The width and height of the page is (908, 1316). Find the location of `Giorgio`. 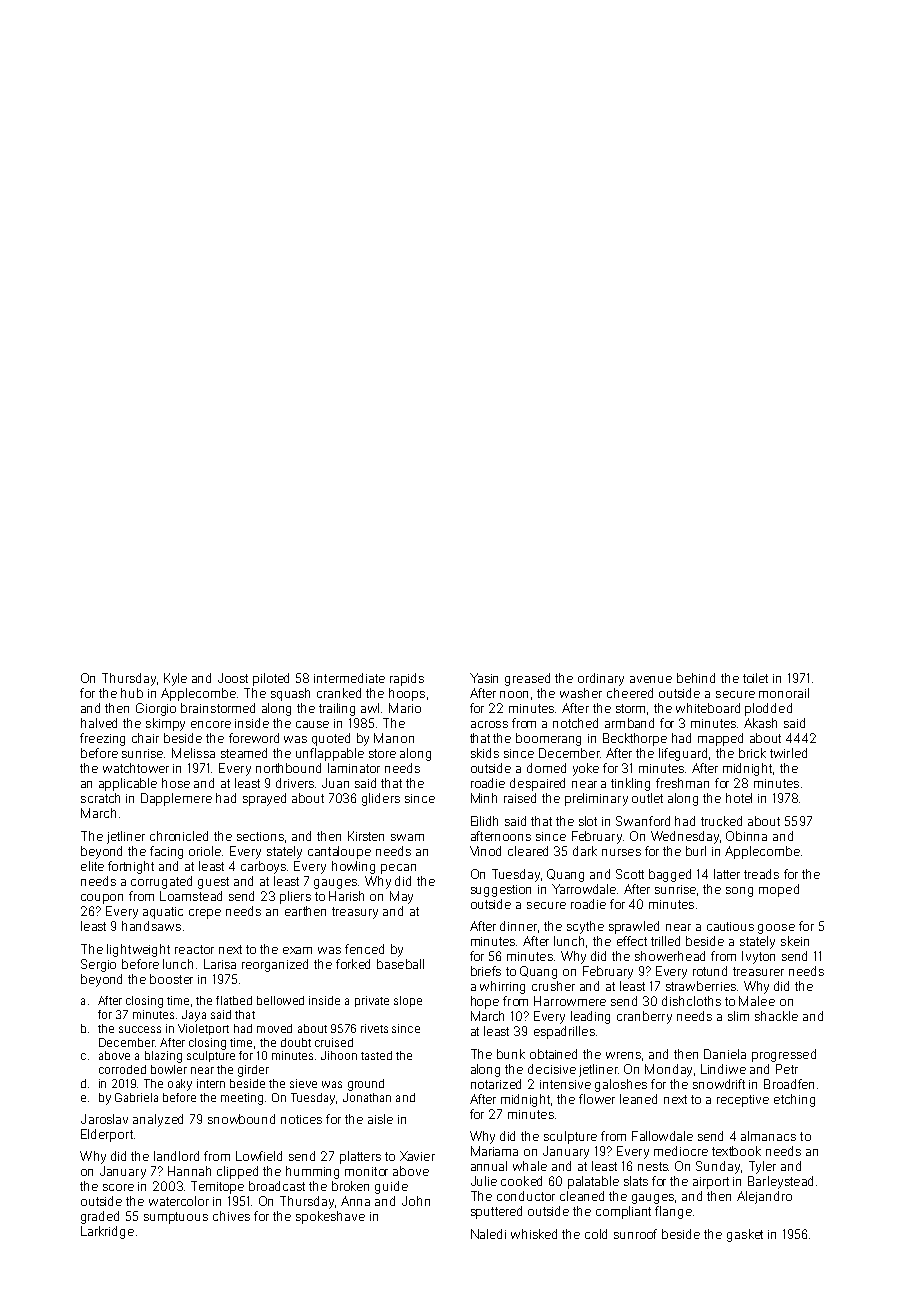

Giorgio is located at coordinates (156, 709).
